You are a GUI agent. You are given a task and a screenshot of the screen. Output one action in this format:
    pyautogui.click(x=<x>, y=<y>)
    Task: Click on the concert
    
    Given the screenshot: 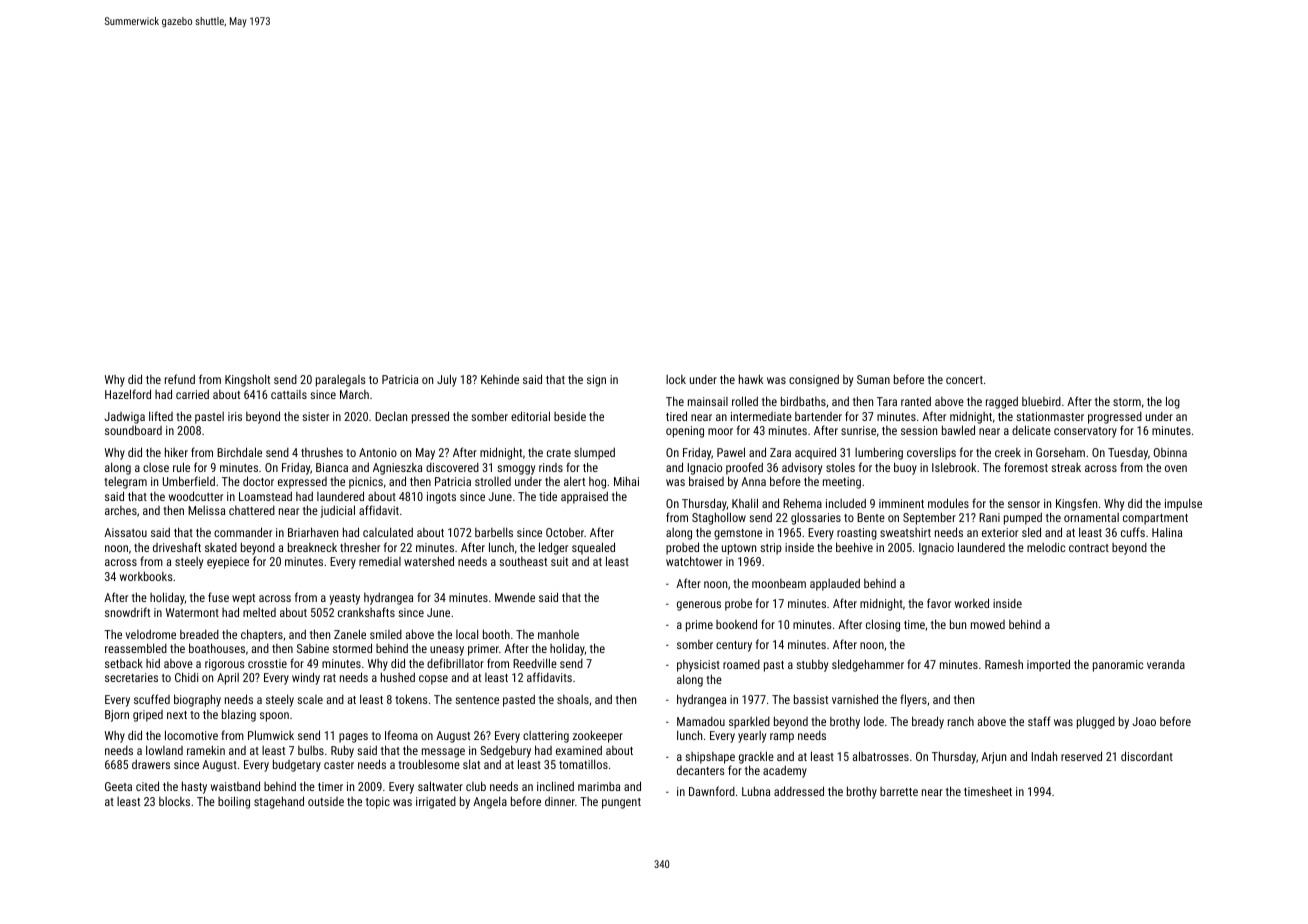 What is the action you would take?
    pyautogui.click(x=964, y=380)
